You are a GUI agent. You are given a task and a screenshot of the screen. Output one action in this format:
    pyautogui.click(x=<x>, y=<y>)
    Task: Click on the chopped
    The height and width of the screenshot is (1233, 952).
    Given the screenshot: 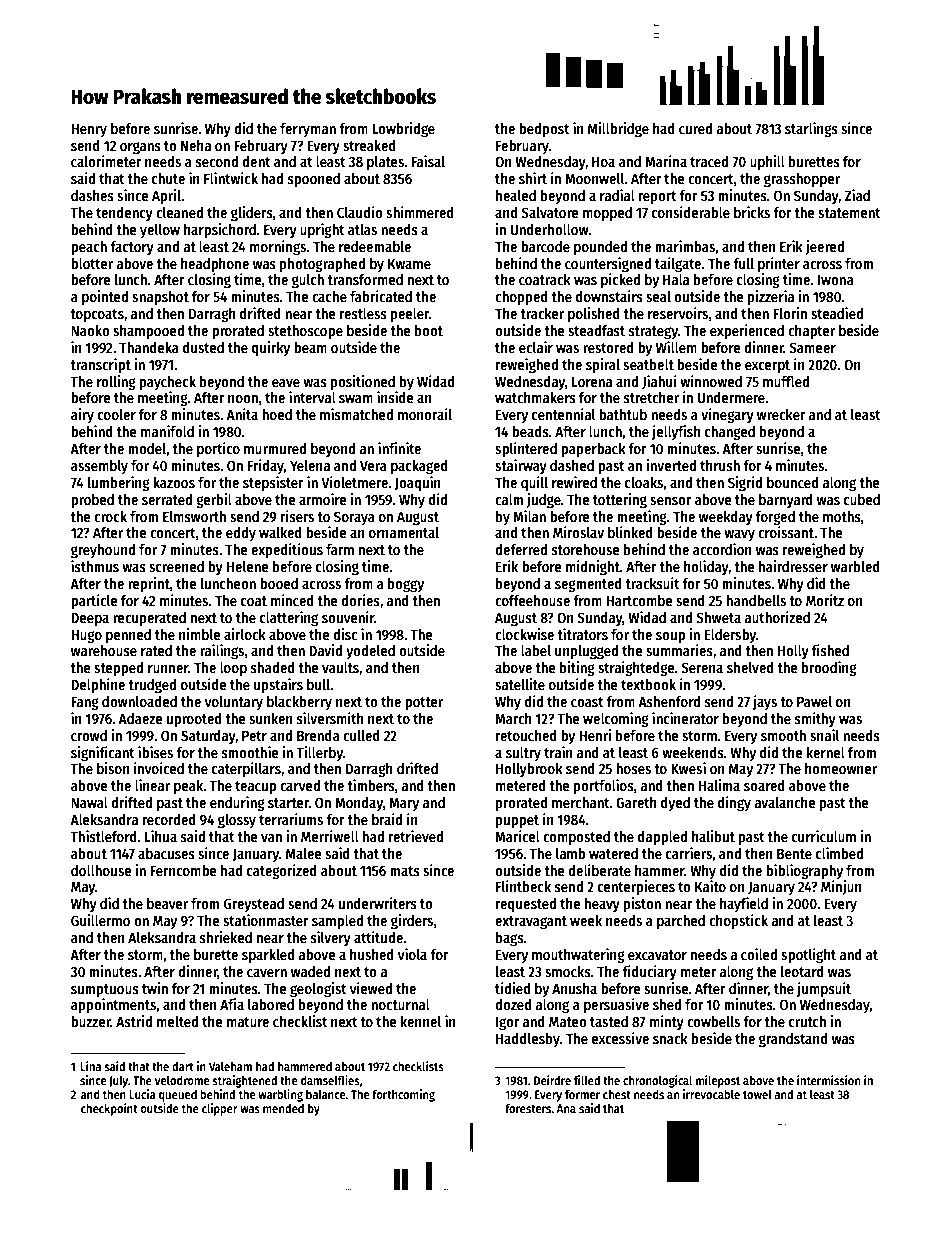 What is the action you would take?
    pyautogui.click(x=521, y=298)
